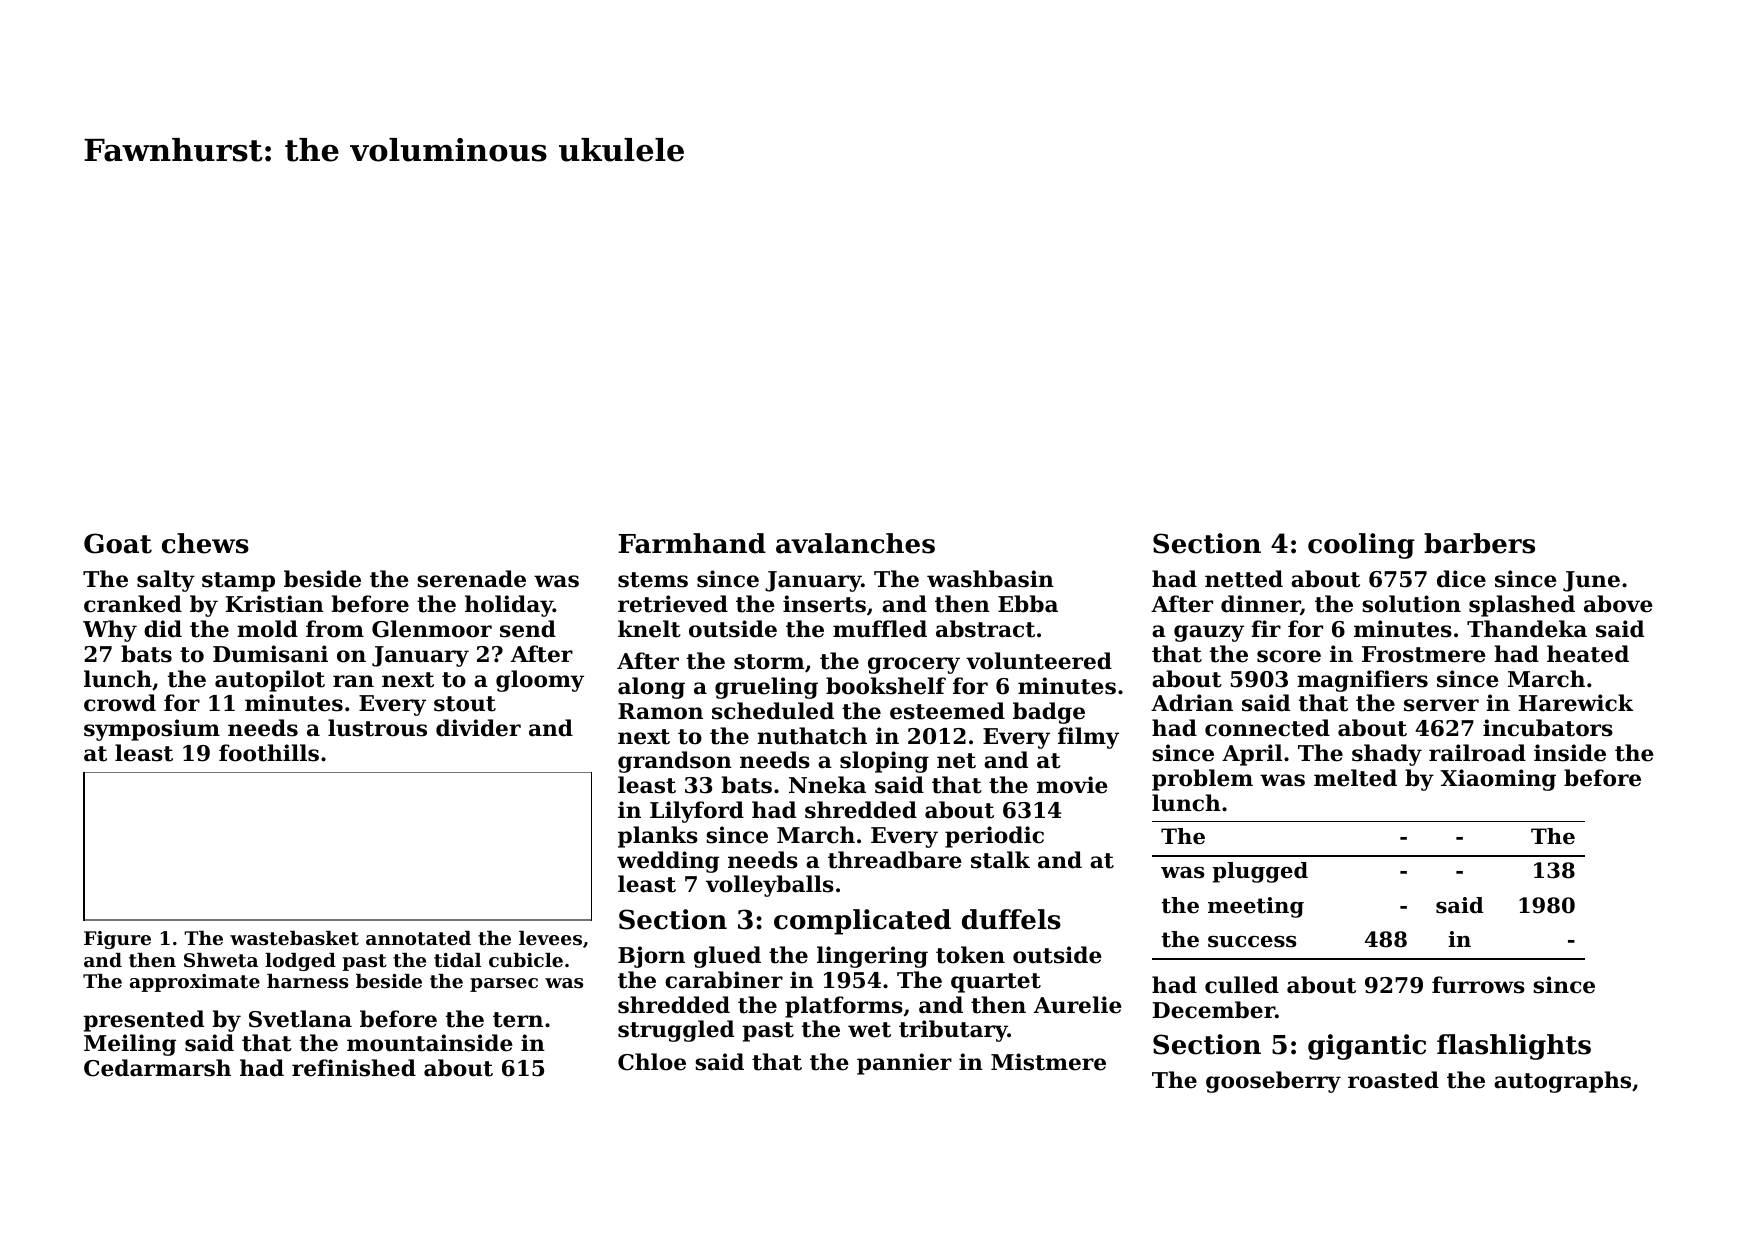  I want to click on Farmhand, so click(692, 543).
